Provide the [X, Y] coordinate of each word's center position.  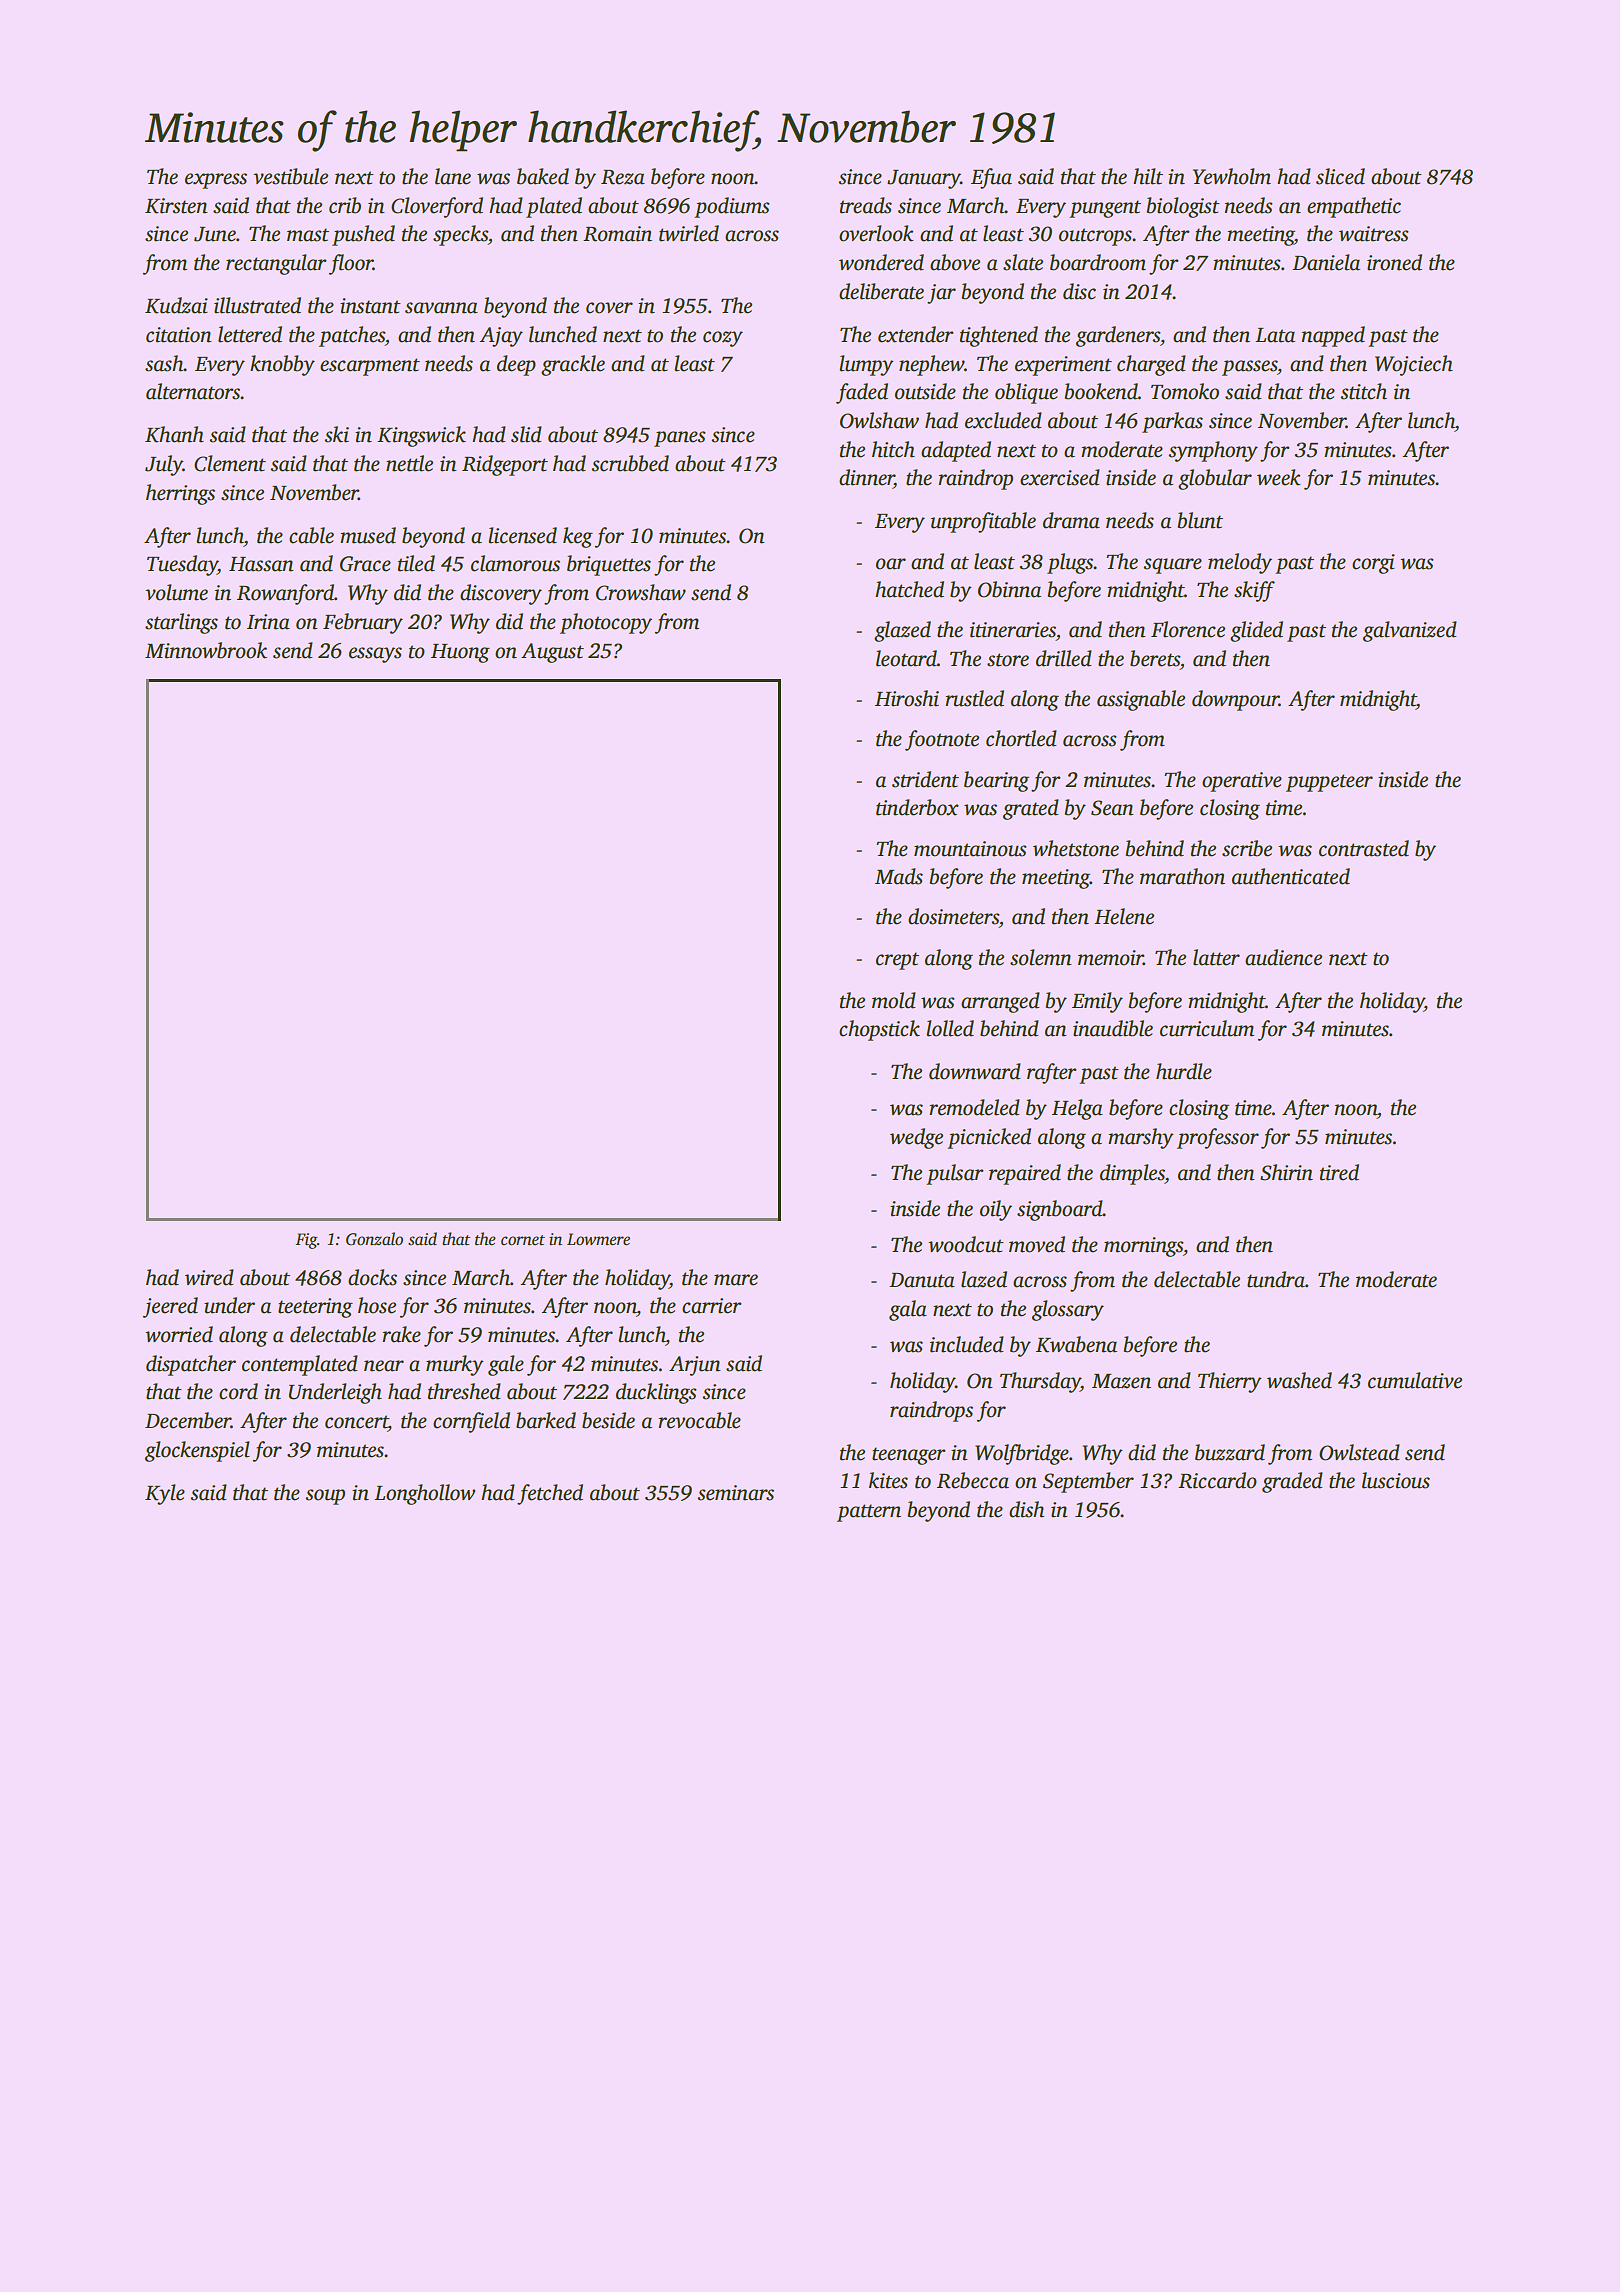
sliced [1340, 176]
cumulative [1415, 1380]
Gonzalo [374, 1239]
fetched [550, 1494]
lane [453, 176]
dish [1026, 1509]
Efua [991, 178]
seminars [735, 1493]
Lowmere [598, 1239]
